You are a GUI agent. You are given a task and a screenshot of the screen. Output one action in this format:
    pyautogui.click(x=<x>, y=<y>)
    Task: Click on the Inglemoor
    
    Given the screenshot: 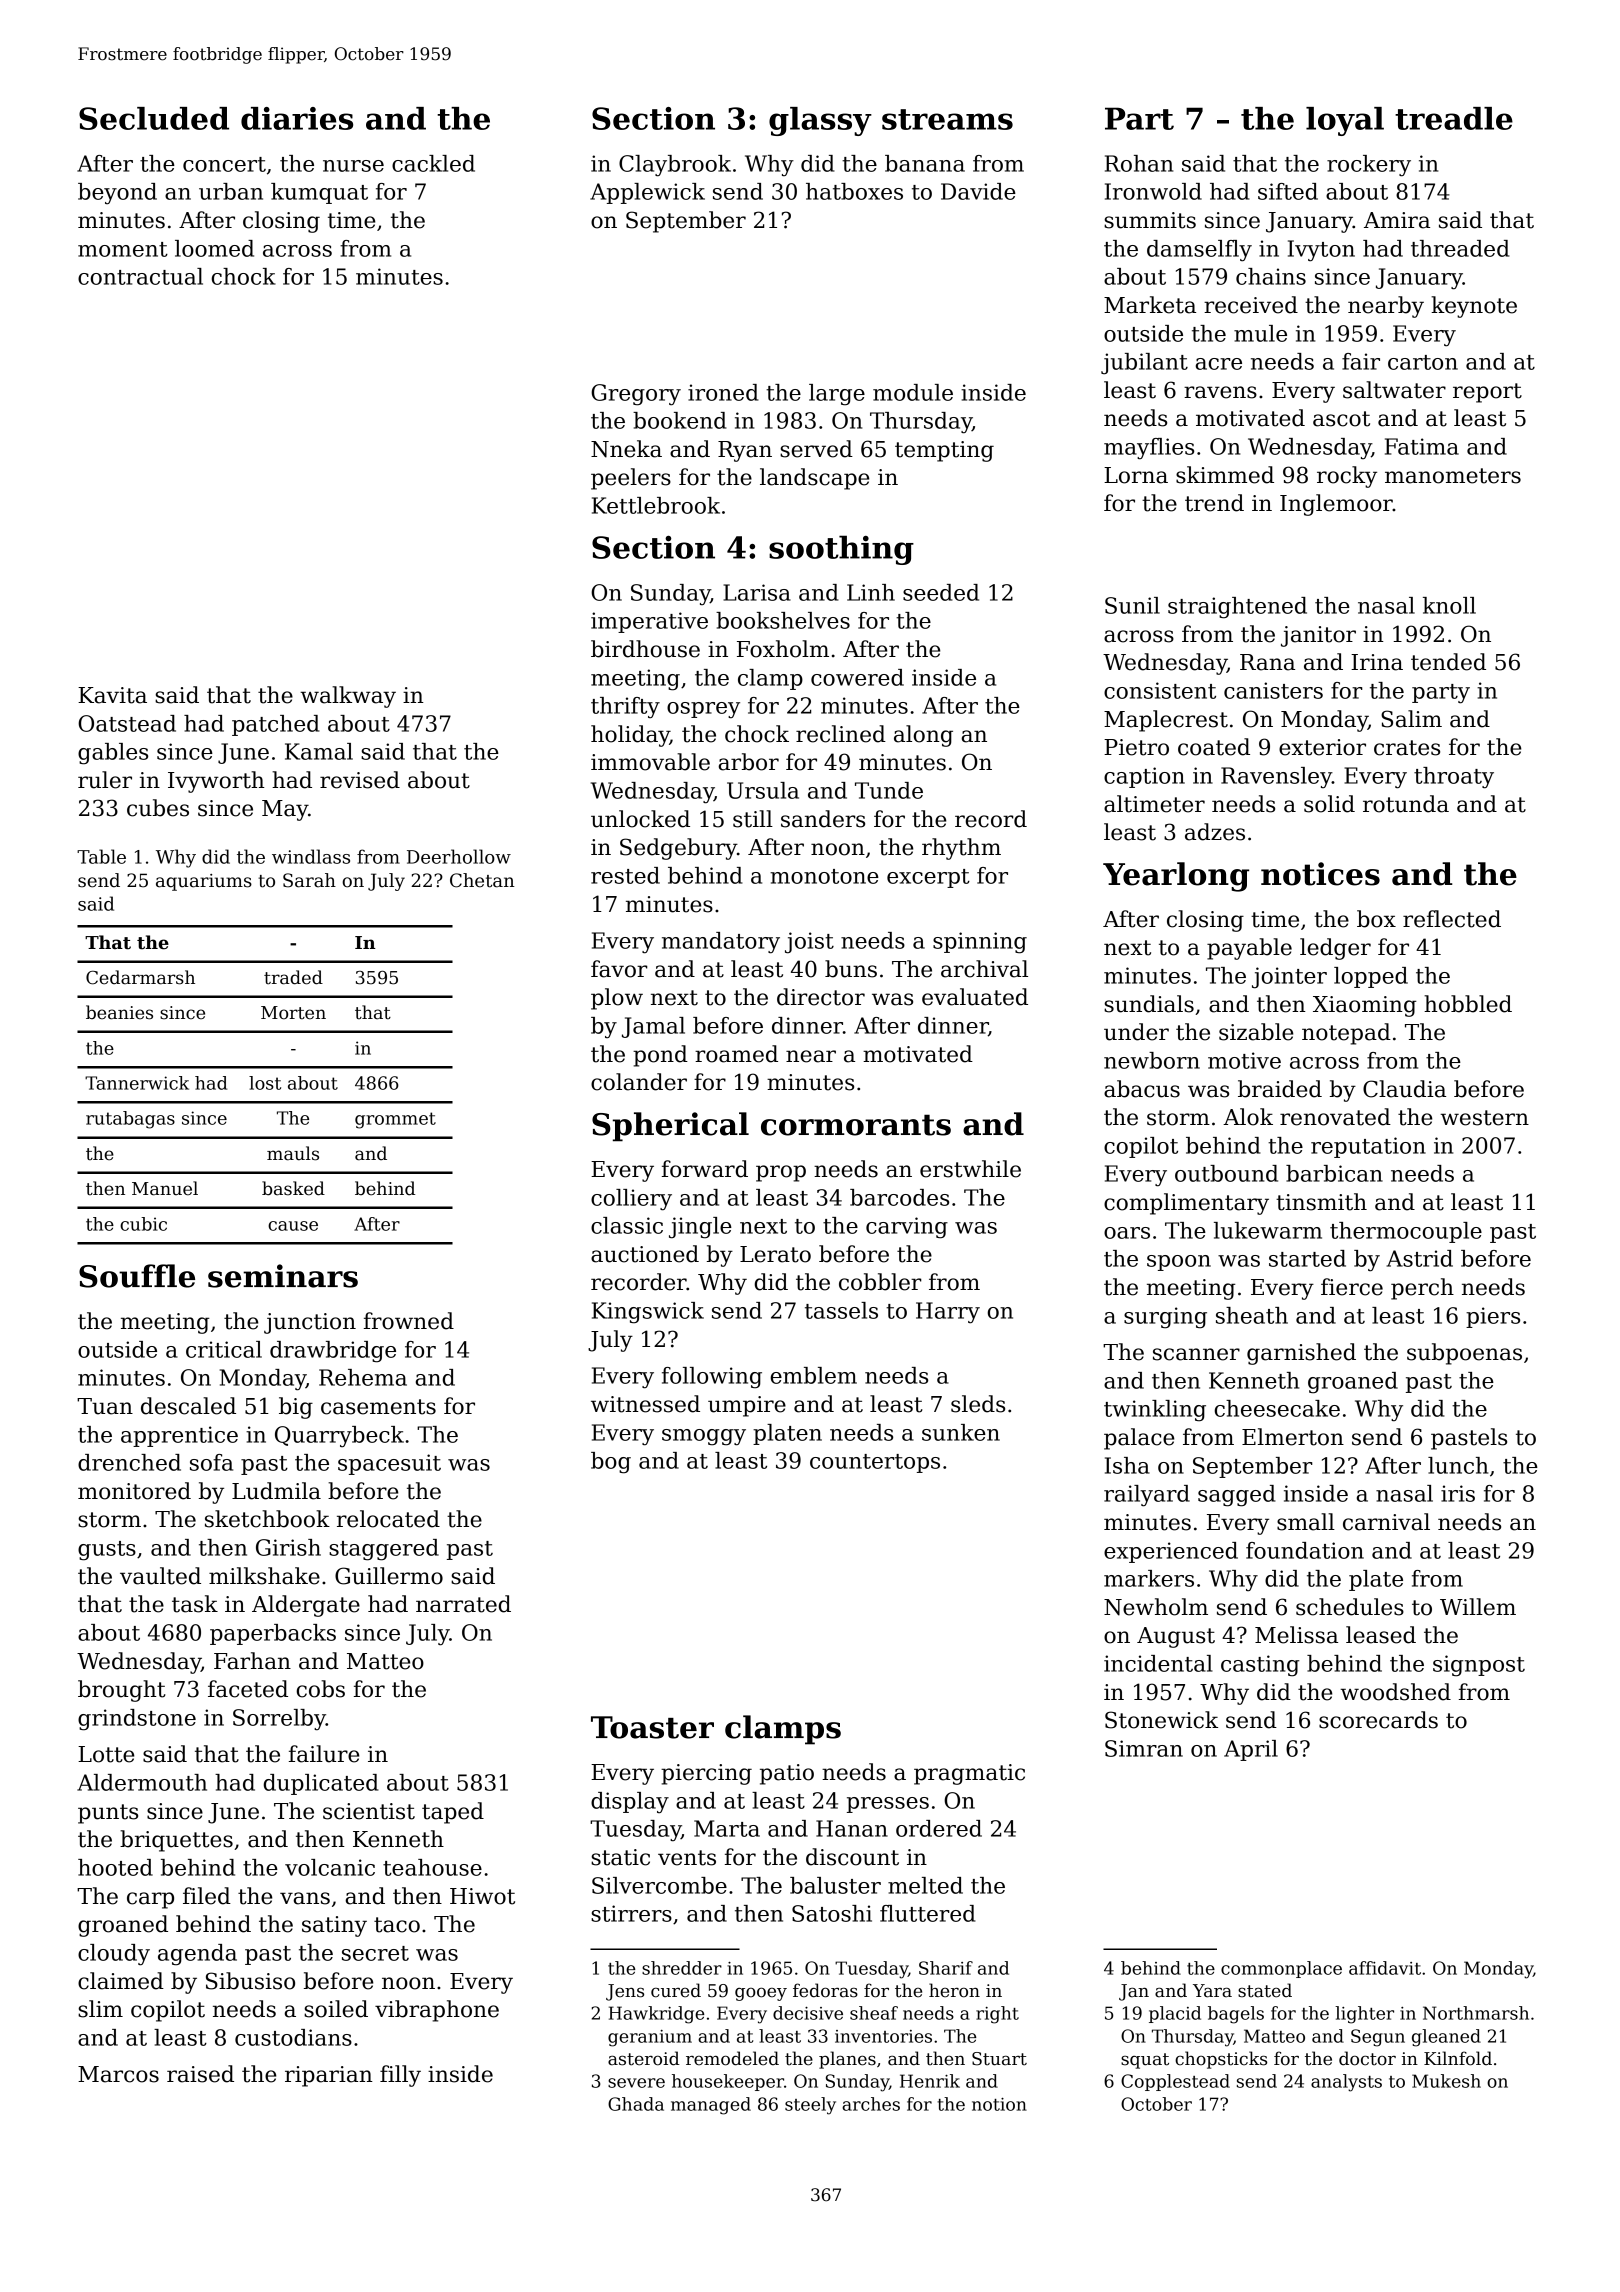 What is the action you would take?
    pyautogui.click(x=1336, y=505)
